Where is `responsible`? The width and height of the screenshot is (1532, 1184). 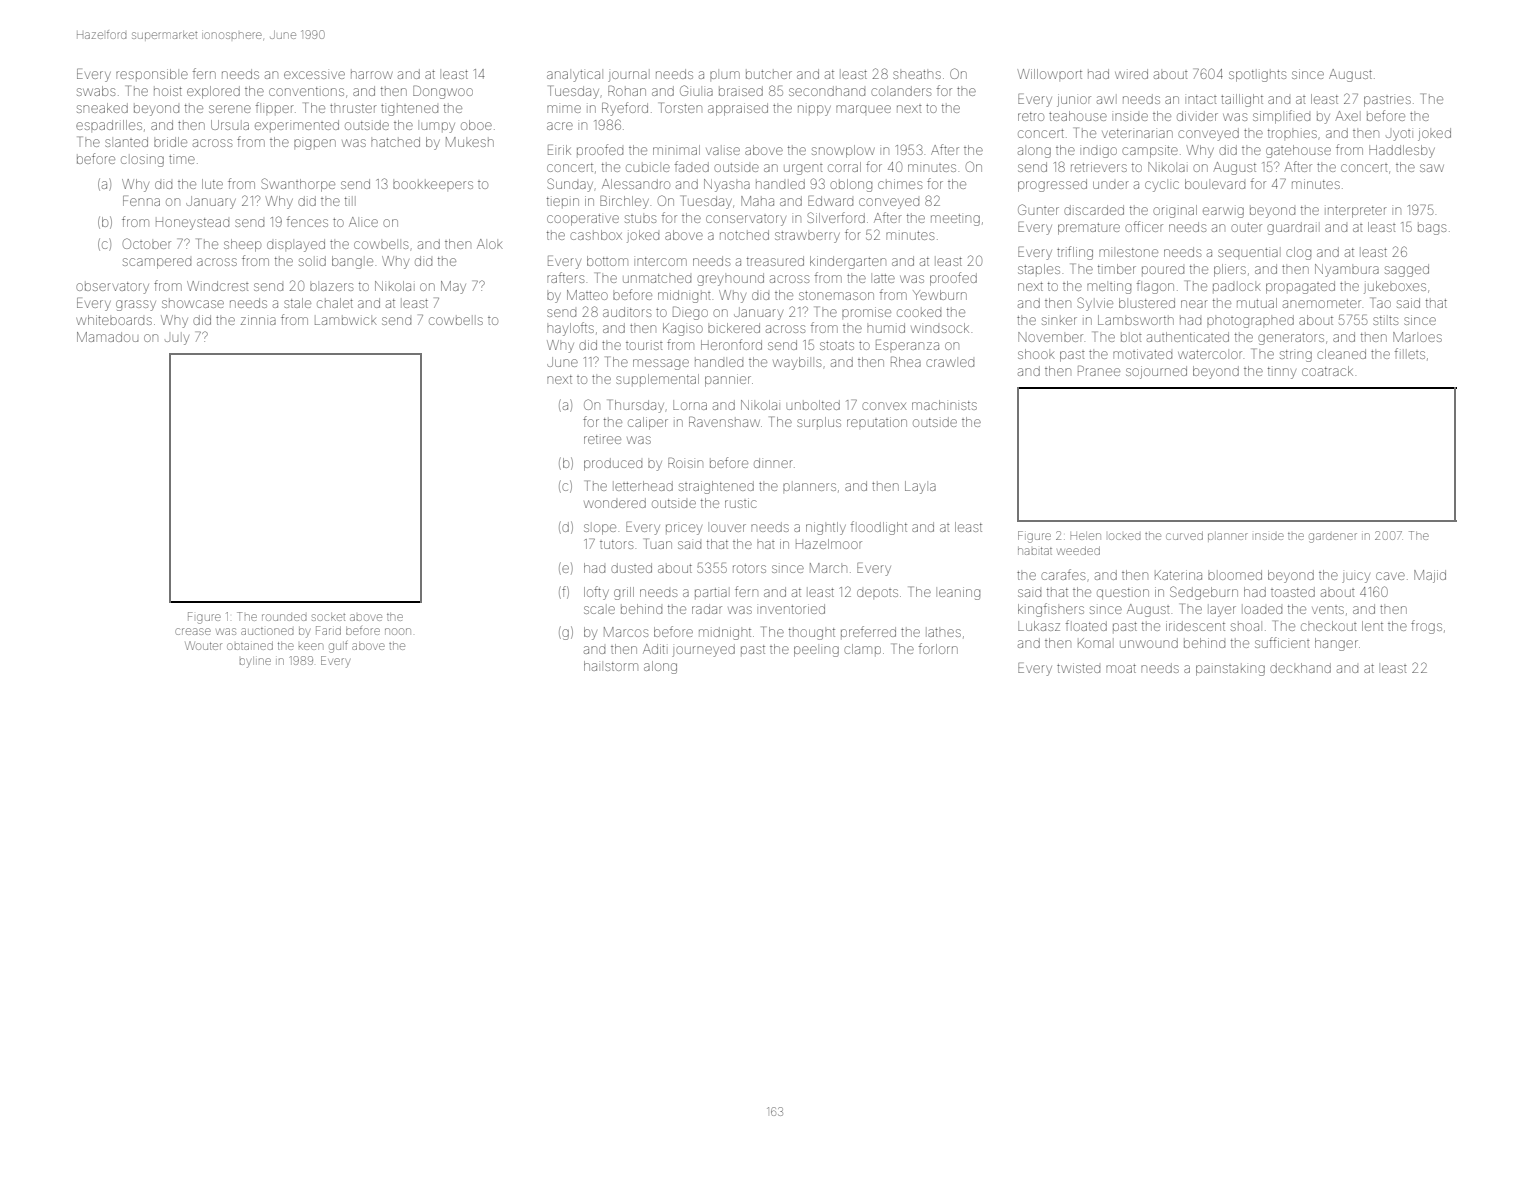 responsible is located at coordinates (152, 74).
